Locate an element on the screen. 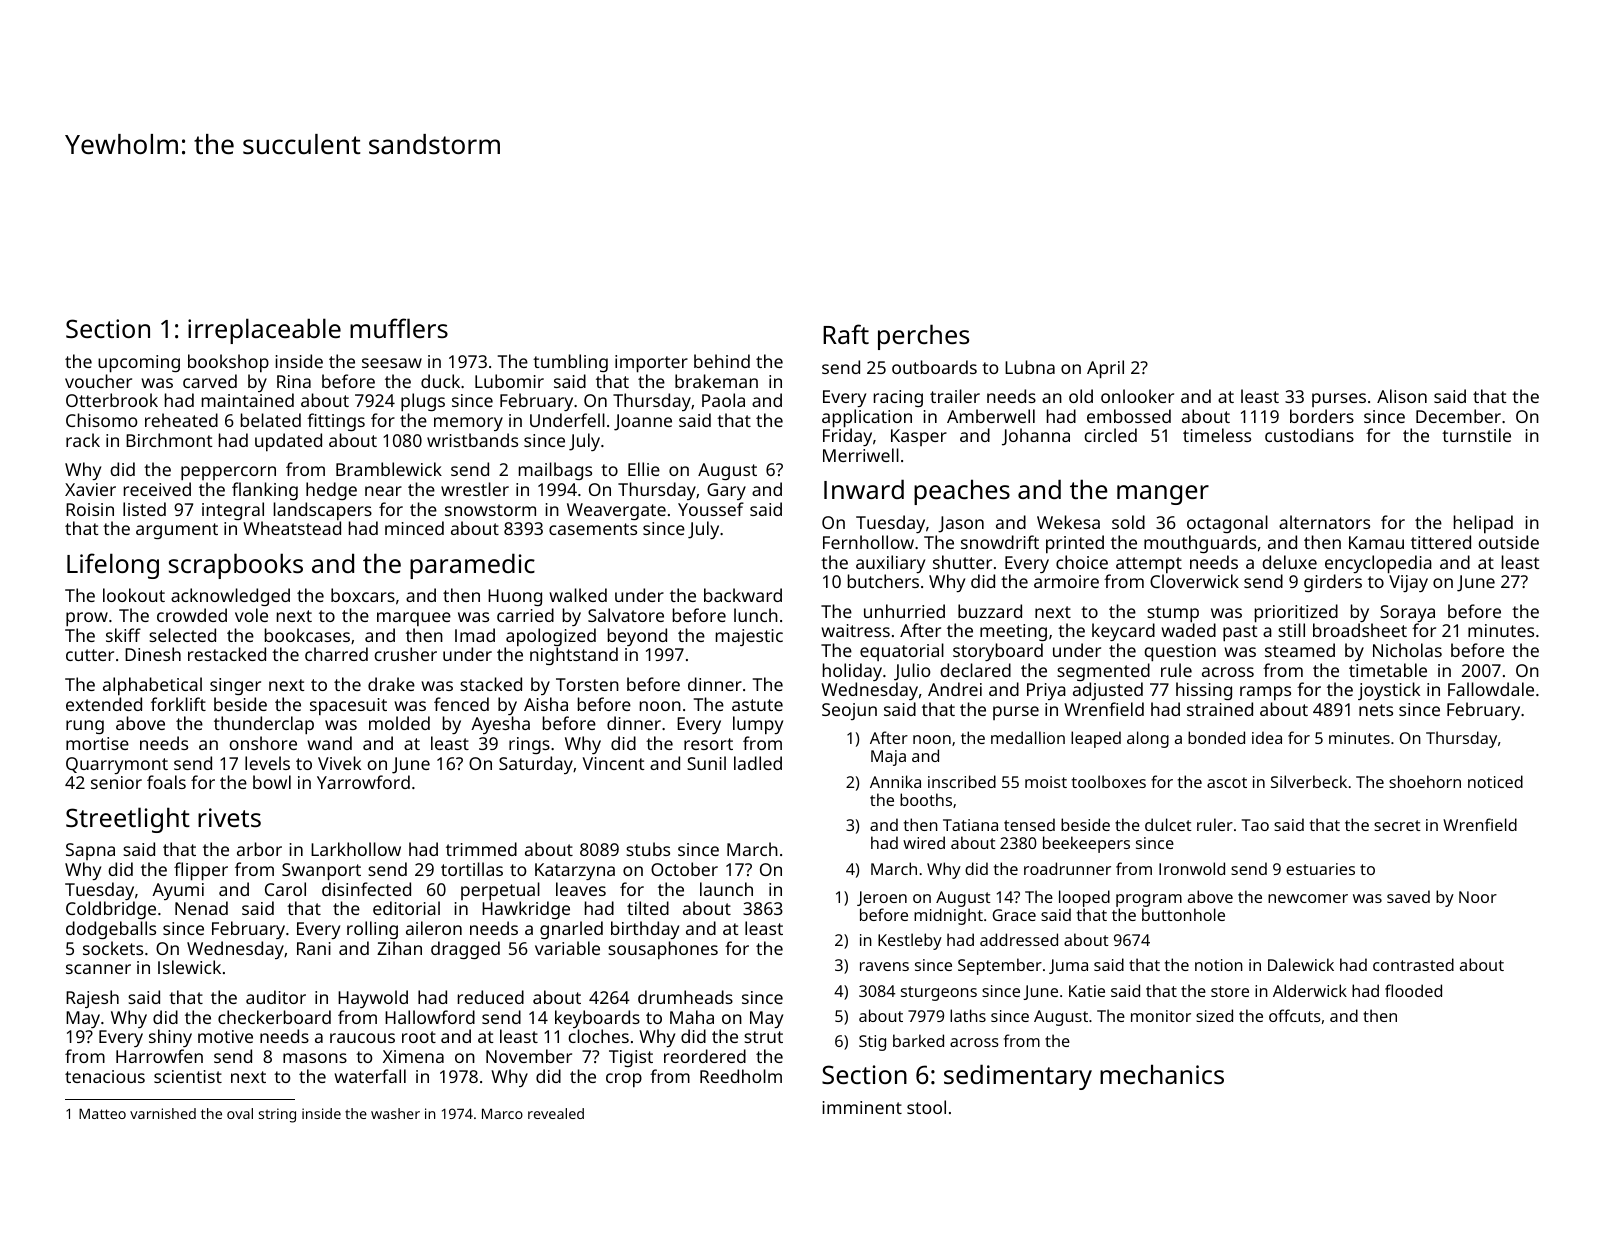 This screenshot has height=1240, width=1605. scientist is located at coordinates (188, 1076).
